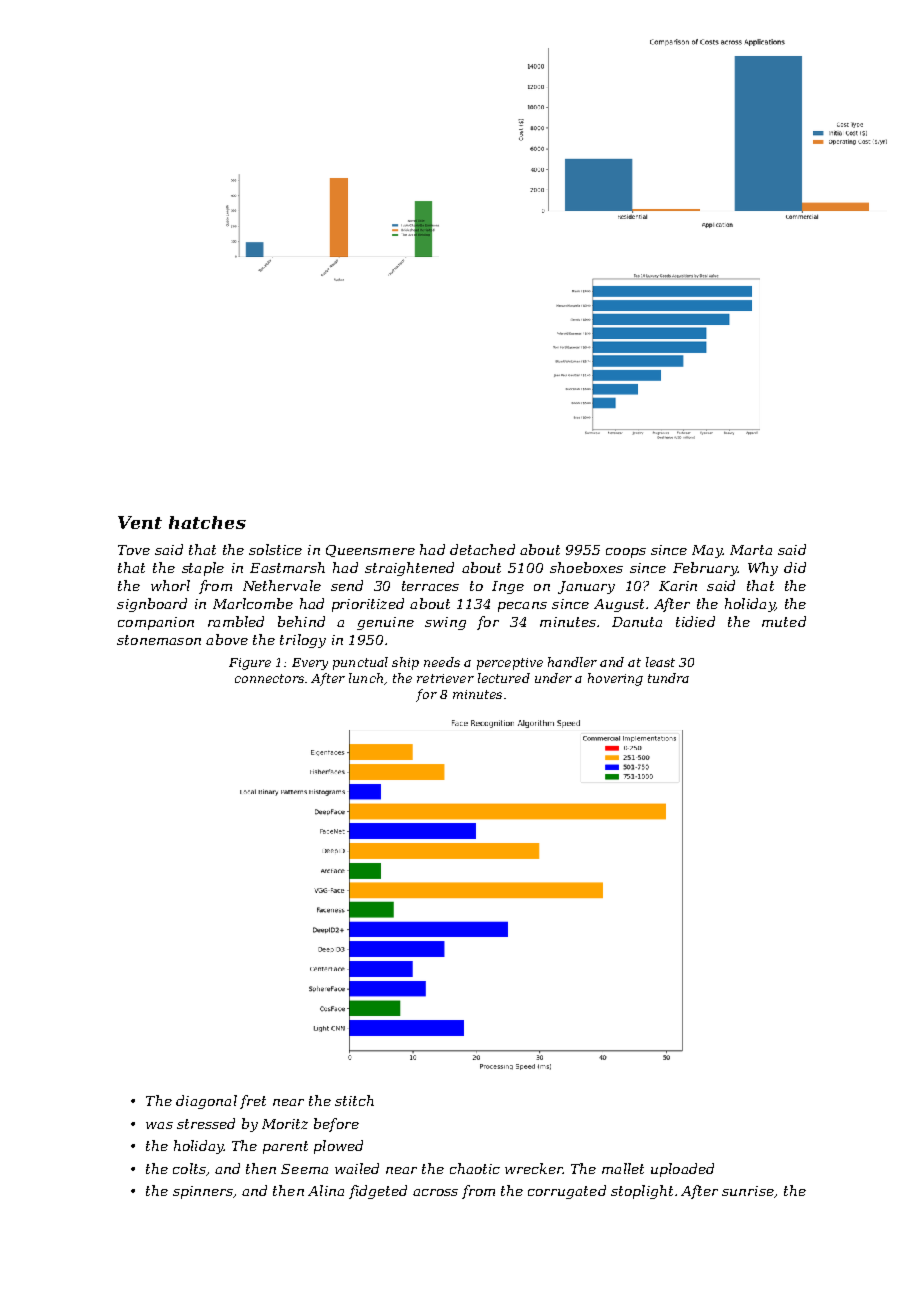  What do you see at coordinates (553, 678) in the image?
I see `under` at bounding box center [553, 678].
